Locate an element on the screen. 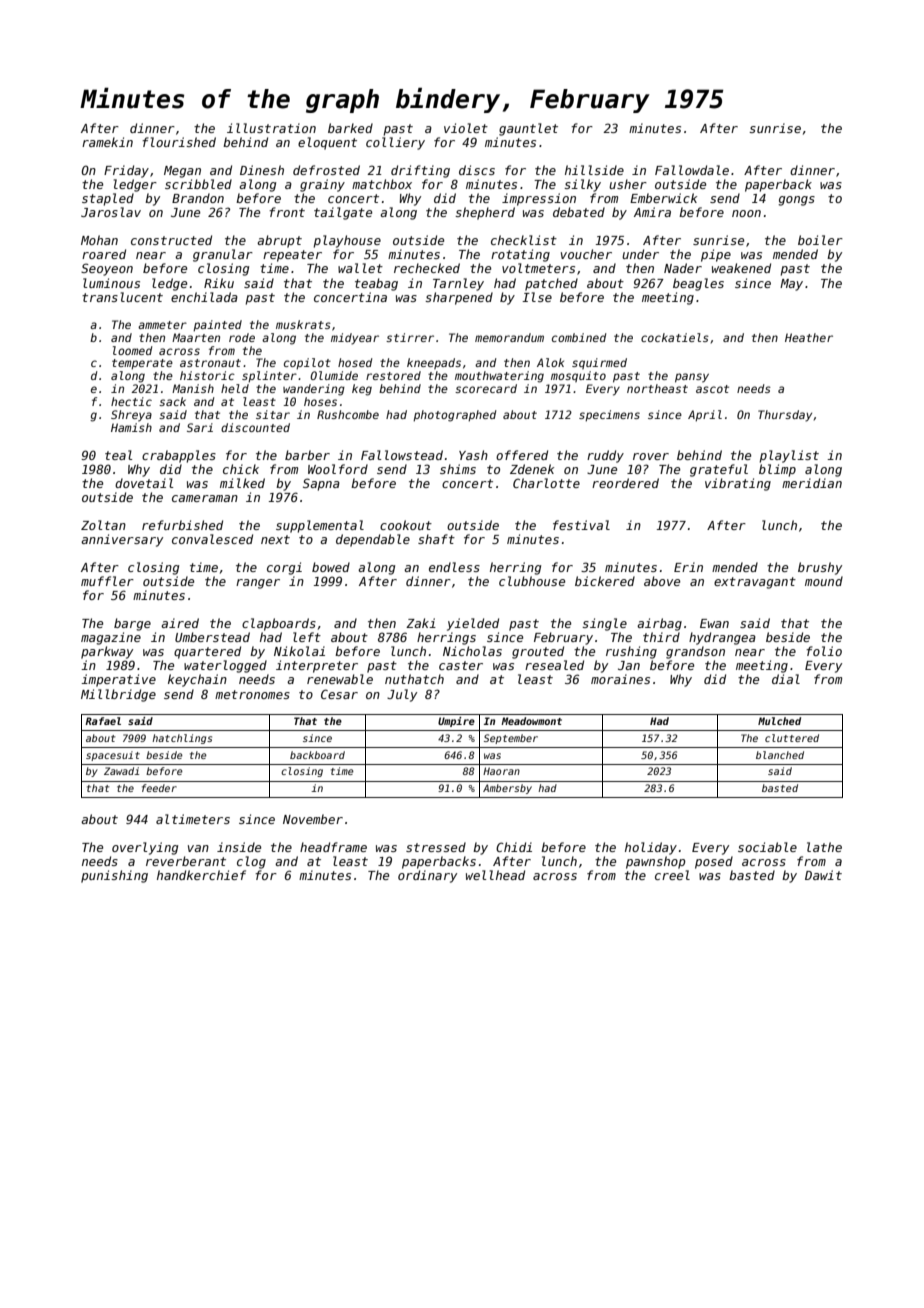  July is located at coordinates (402, 695).
